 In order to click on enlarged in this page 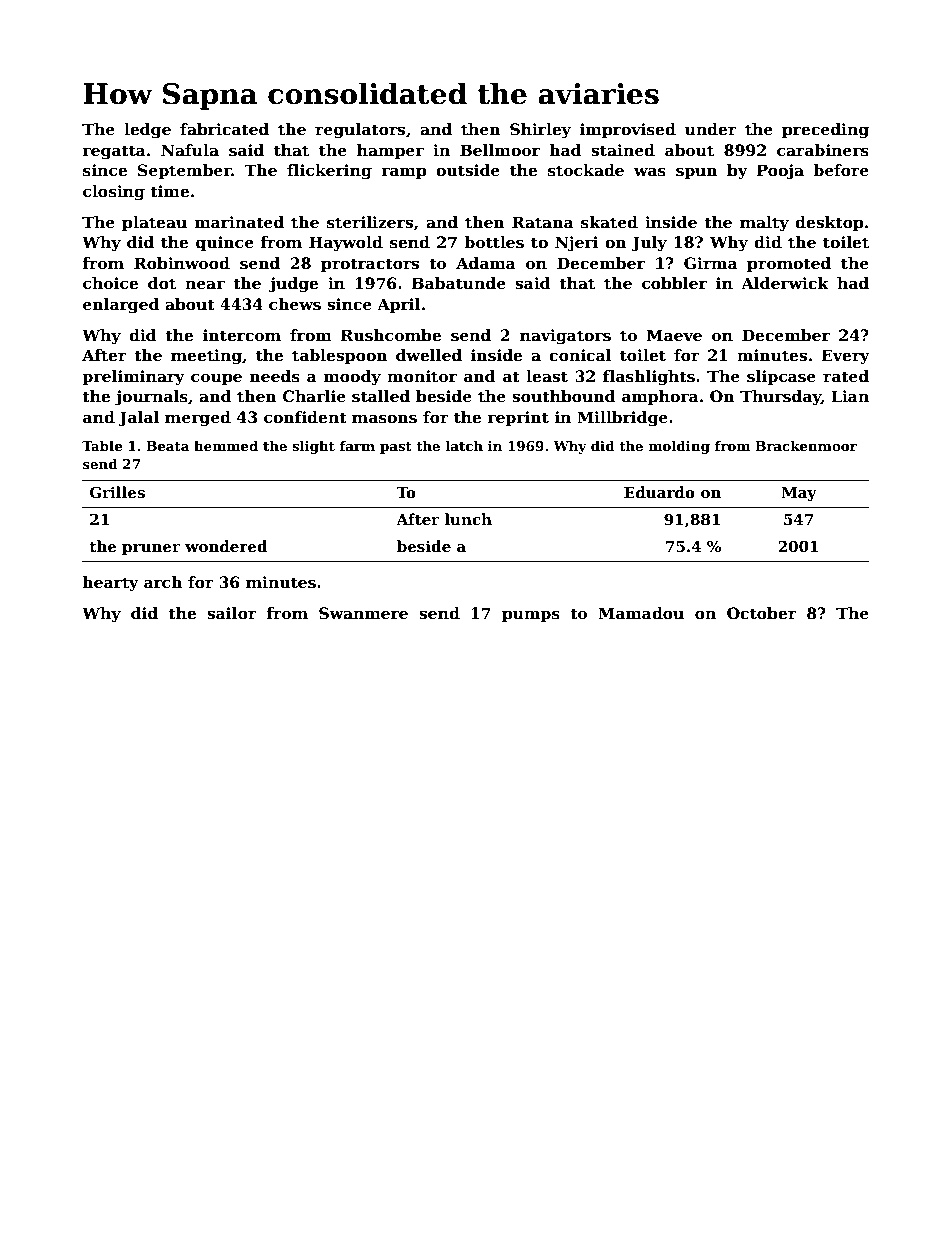, I will do `click(121, 306)`.
